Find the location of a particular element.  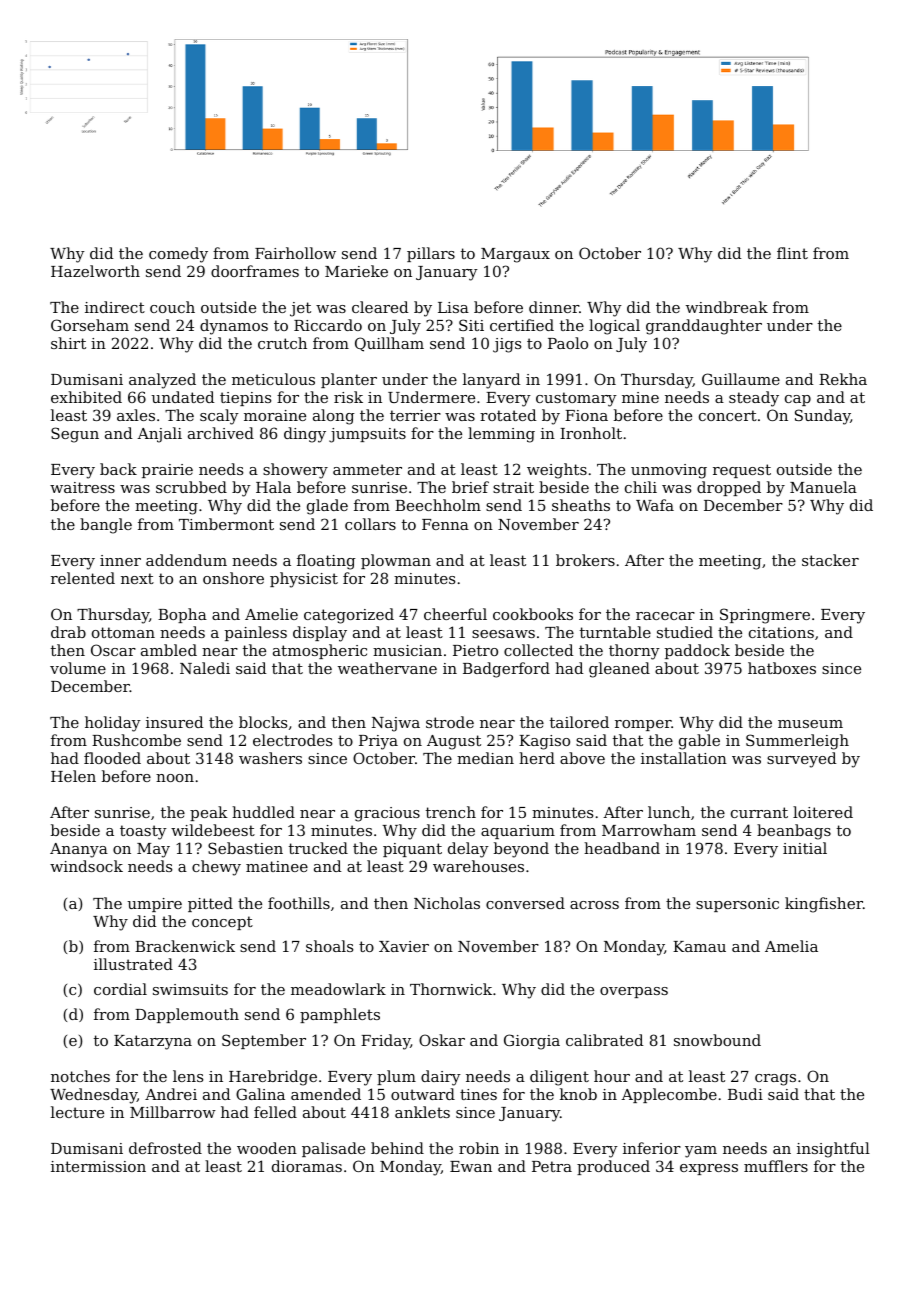

dioramas is located at coordinates (307, 1166).
